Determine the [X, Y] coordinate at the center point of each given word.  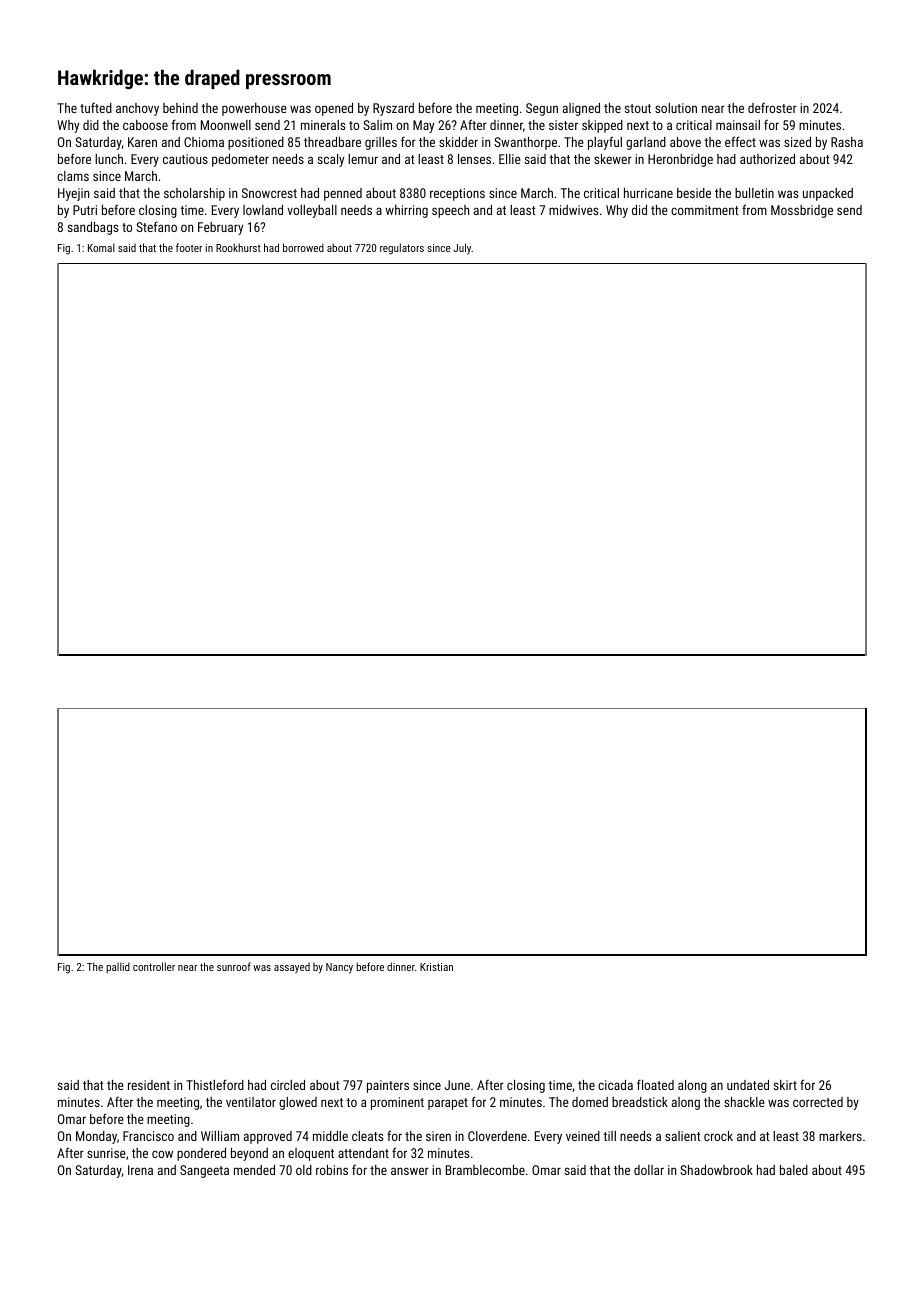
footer [189, 247]
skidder [458, 142]
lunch [109, 159]
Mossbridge [802, 211]
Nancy [339, 968]
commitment [704, 210]
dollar [649, 1170]
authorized [767, 159]
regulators [402, 249]
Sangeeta [204, 1171]
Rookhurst [238, 247]
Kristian [436, 967]
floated [655, 1084]
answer [410, 1171]
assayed [292, 968]
